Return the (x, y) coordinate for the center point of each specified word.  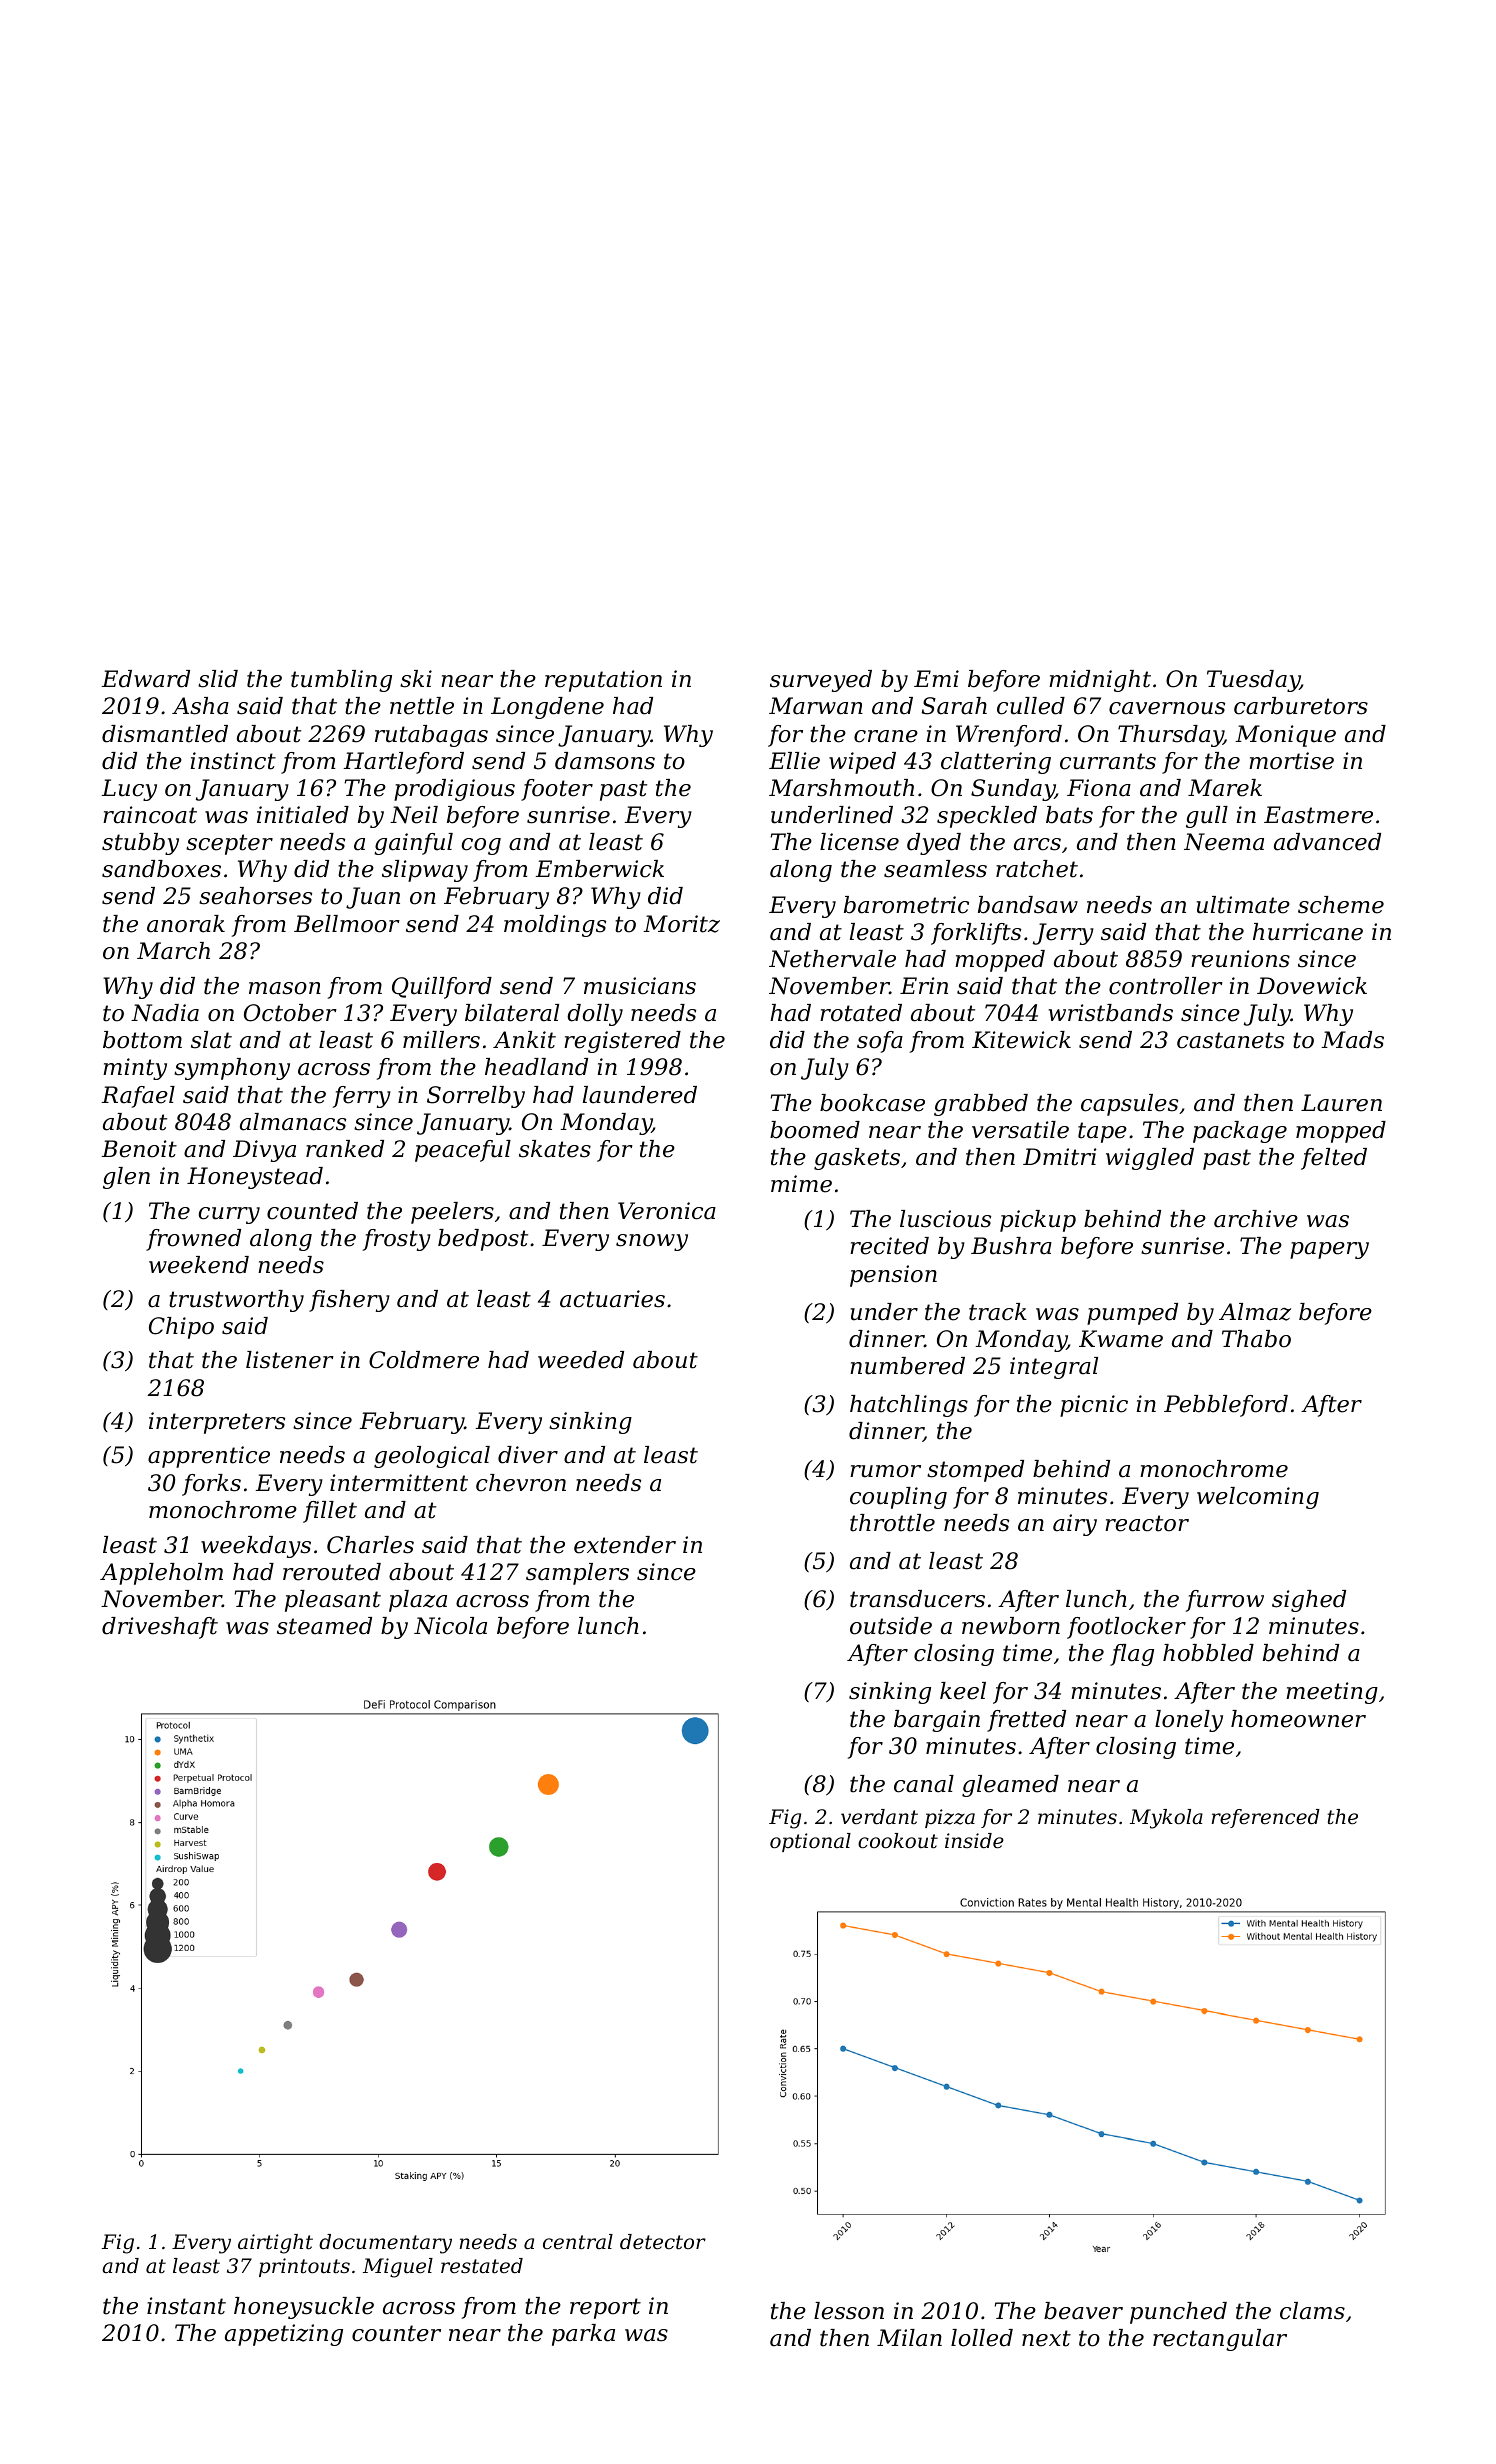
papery (1329, 1250)
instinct (233, 761)
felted (1334, 1159)
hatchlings (909, 1406)
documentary (385, 2244)
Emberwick (599, 869)
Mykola (1166, 1819)
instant (186, 2306)
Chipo (181, 1328)
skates (555, 1149)
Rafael (138, 1097)
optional (810, 1842)
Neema (1224, 842)
